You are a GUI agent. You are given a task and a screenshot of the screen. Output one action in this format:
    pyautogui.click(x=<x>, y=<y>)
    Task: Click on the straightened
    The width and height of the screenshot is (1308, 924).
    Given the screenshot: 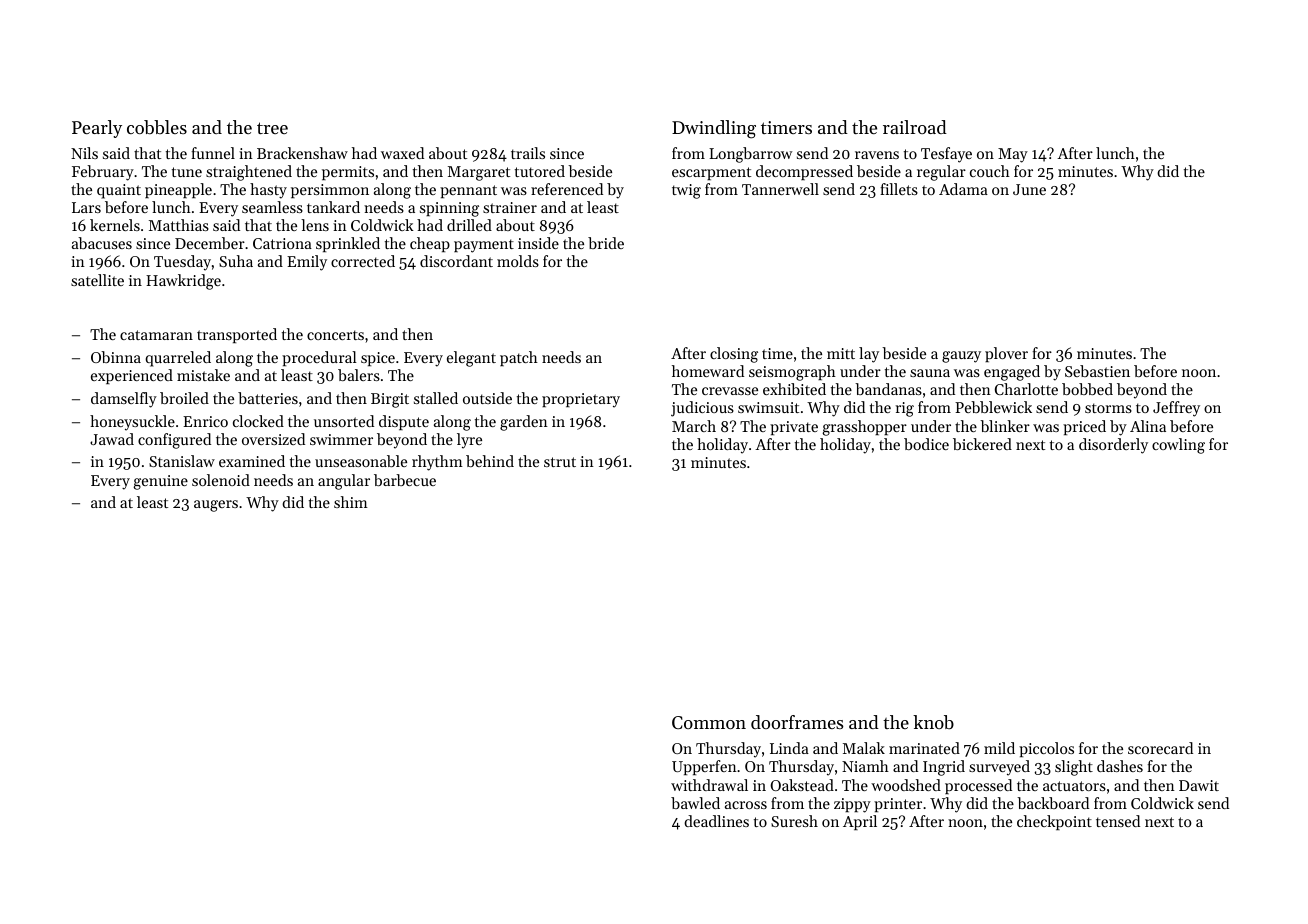 What is the action you would take?
    pyautogui.click(x=249, y=173)
